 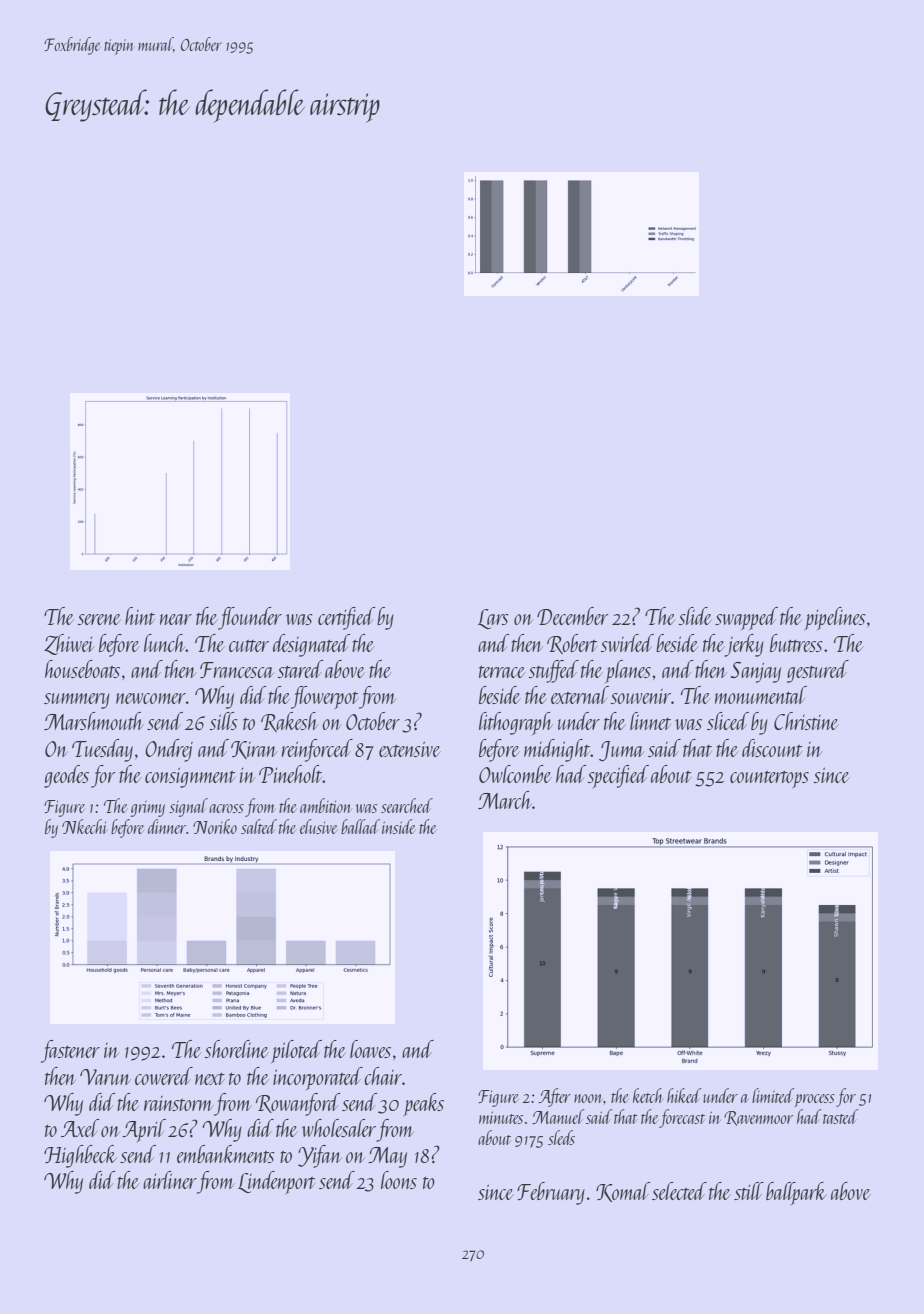 I want to click on midnight, so click(x=557, y=750).
